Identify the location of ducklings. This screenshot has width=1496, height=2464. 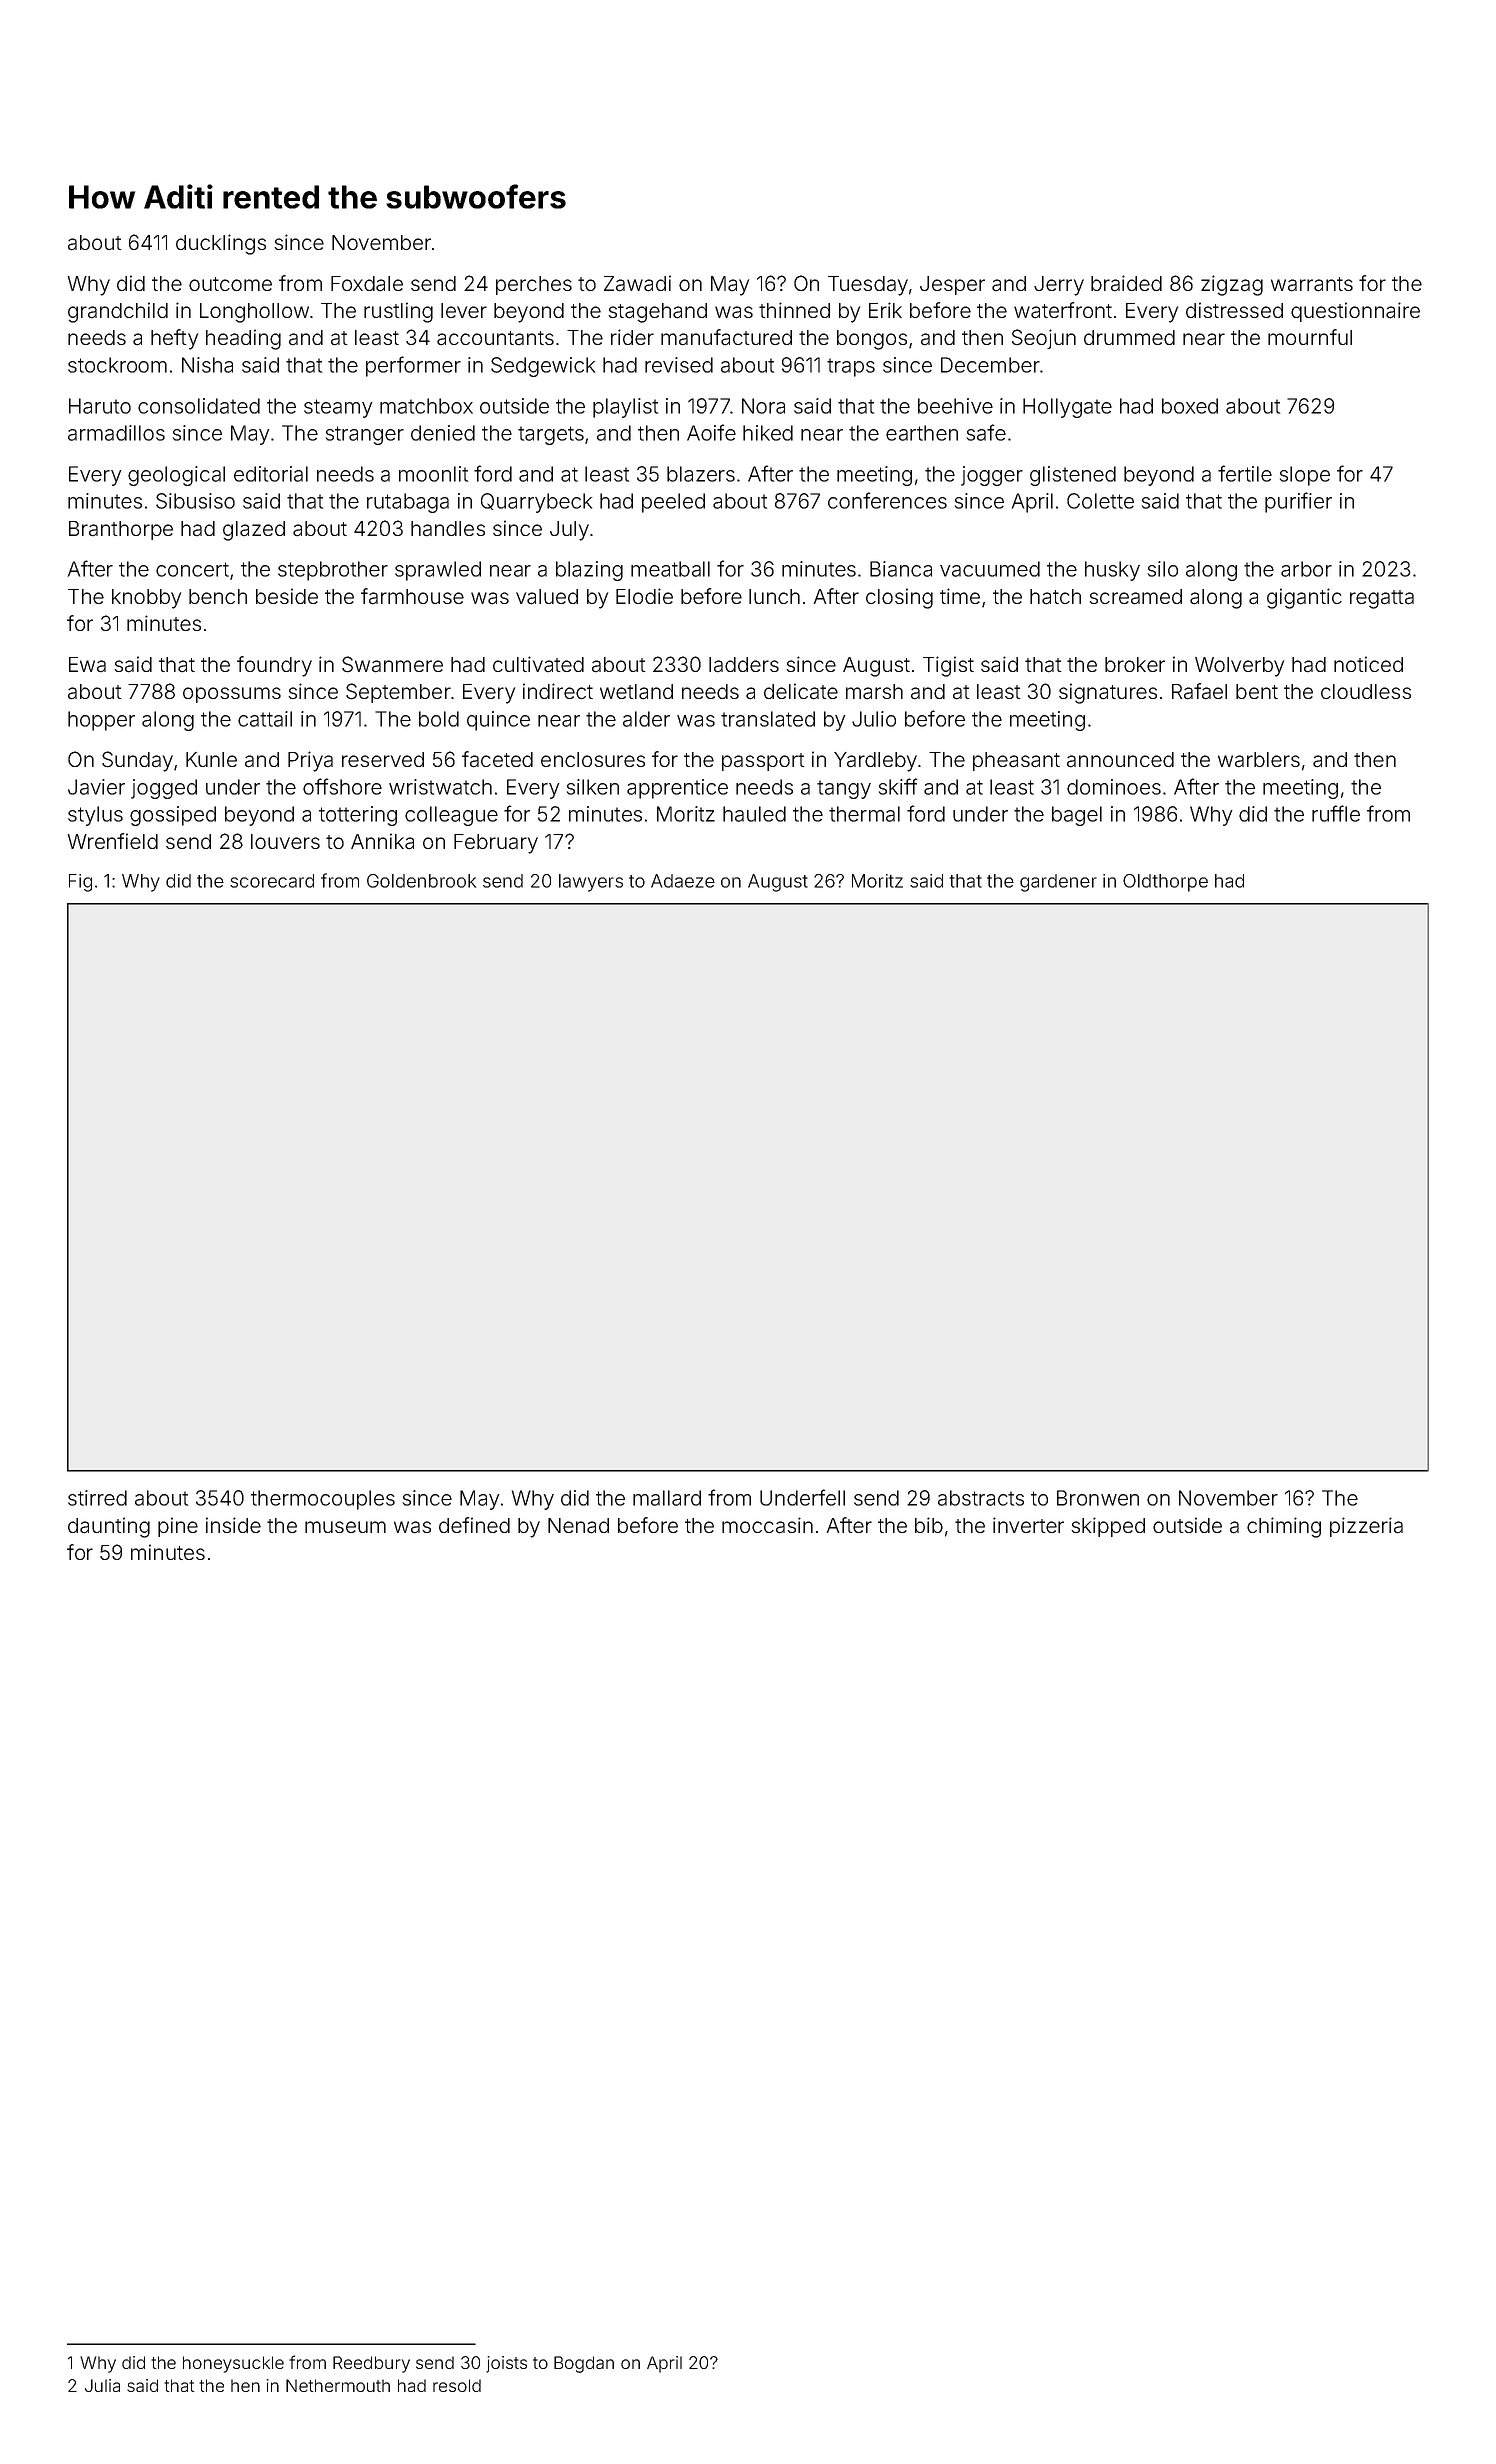
(221, 244).
